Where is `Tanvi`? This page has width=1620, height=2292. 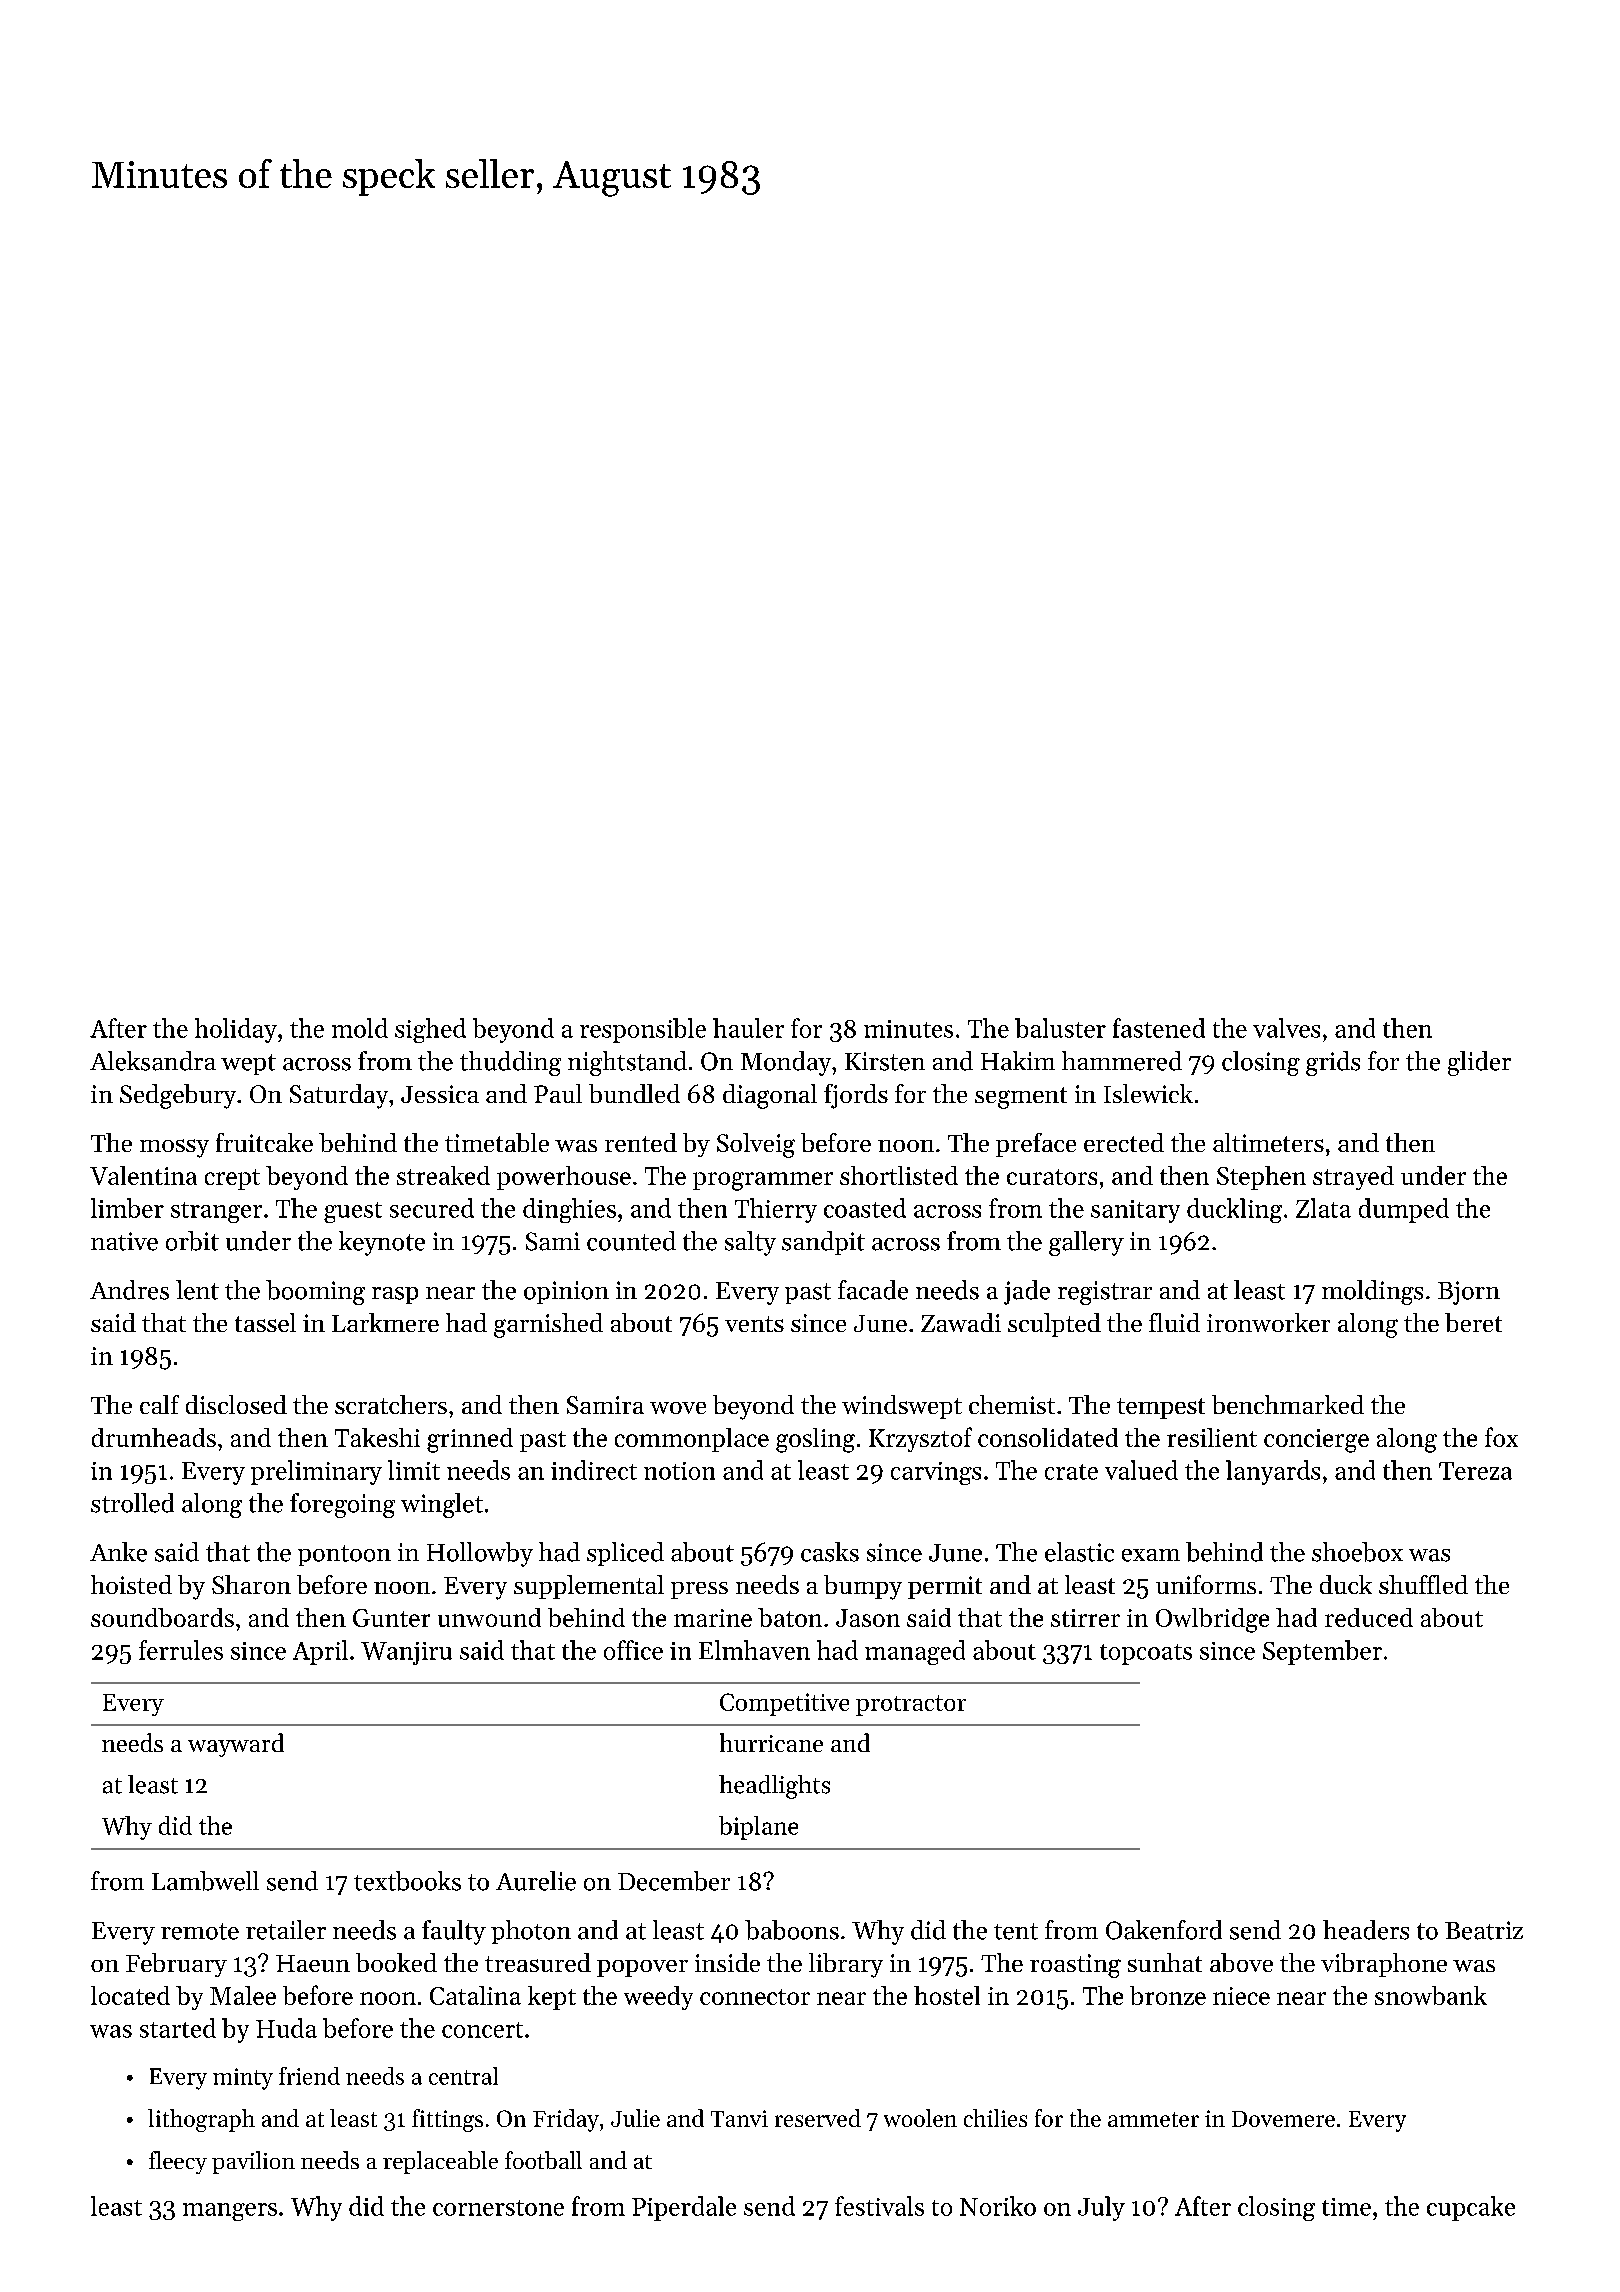
Tanvi is located at coordinates (739, 2118).
